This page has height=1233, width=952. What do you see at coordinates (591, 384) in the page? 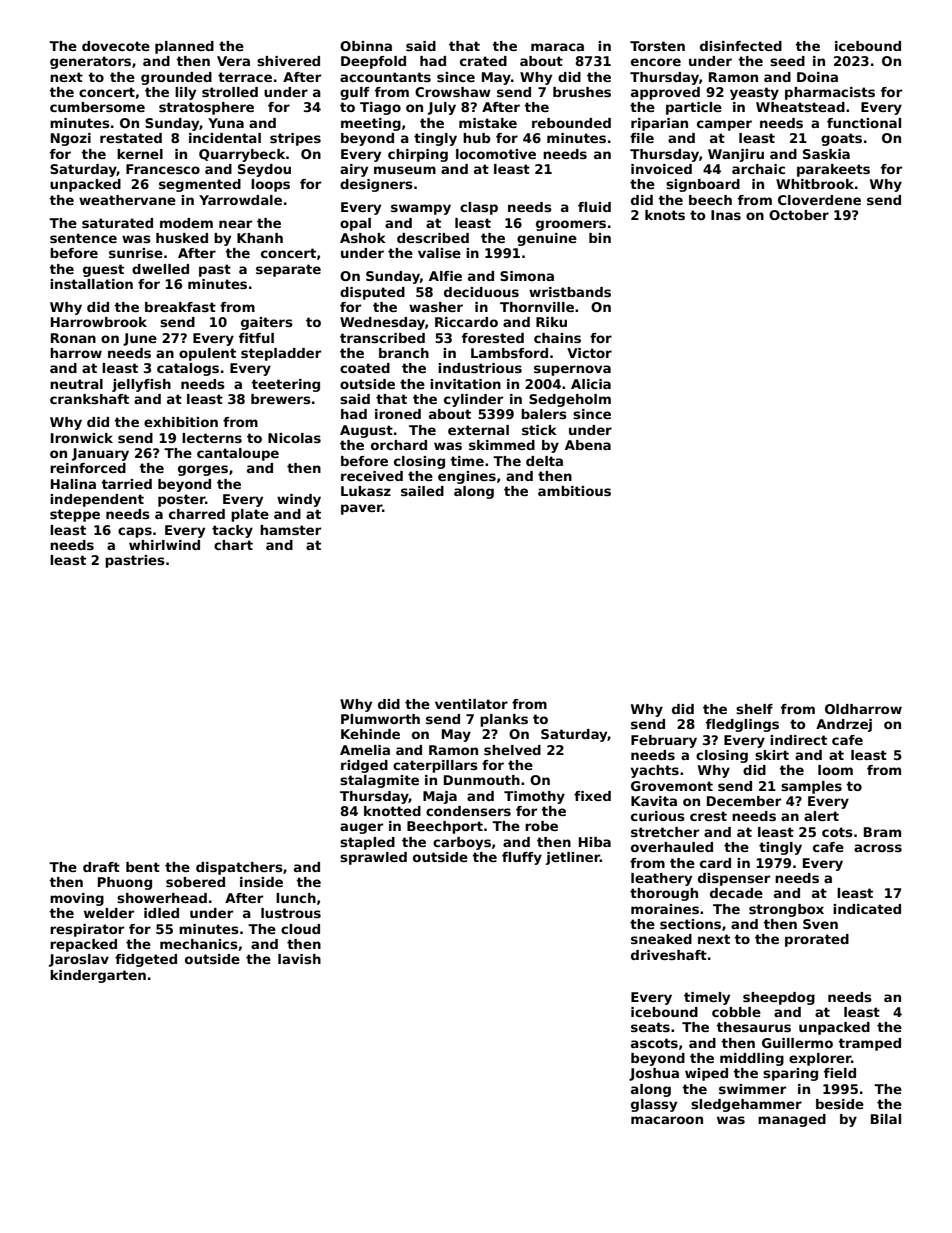
I see `Alicia` at bounding box center [591, 384].
